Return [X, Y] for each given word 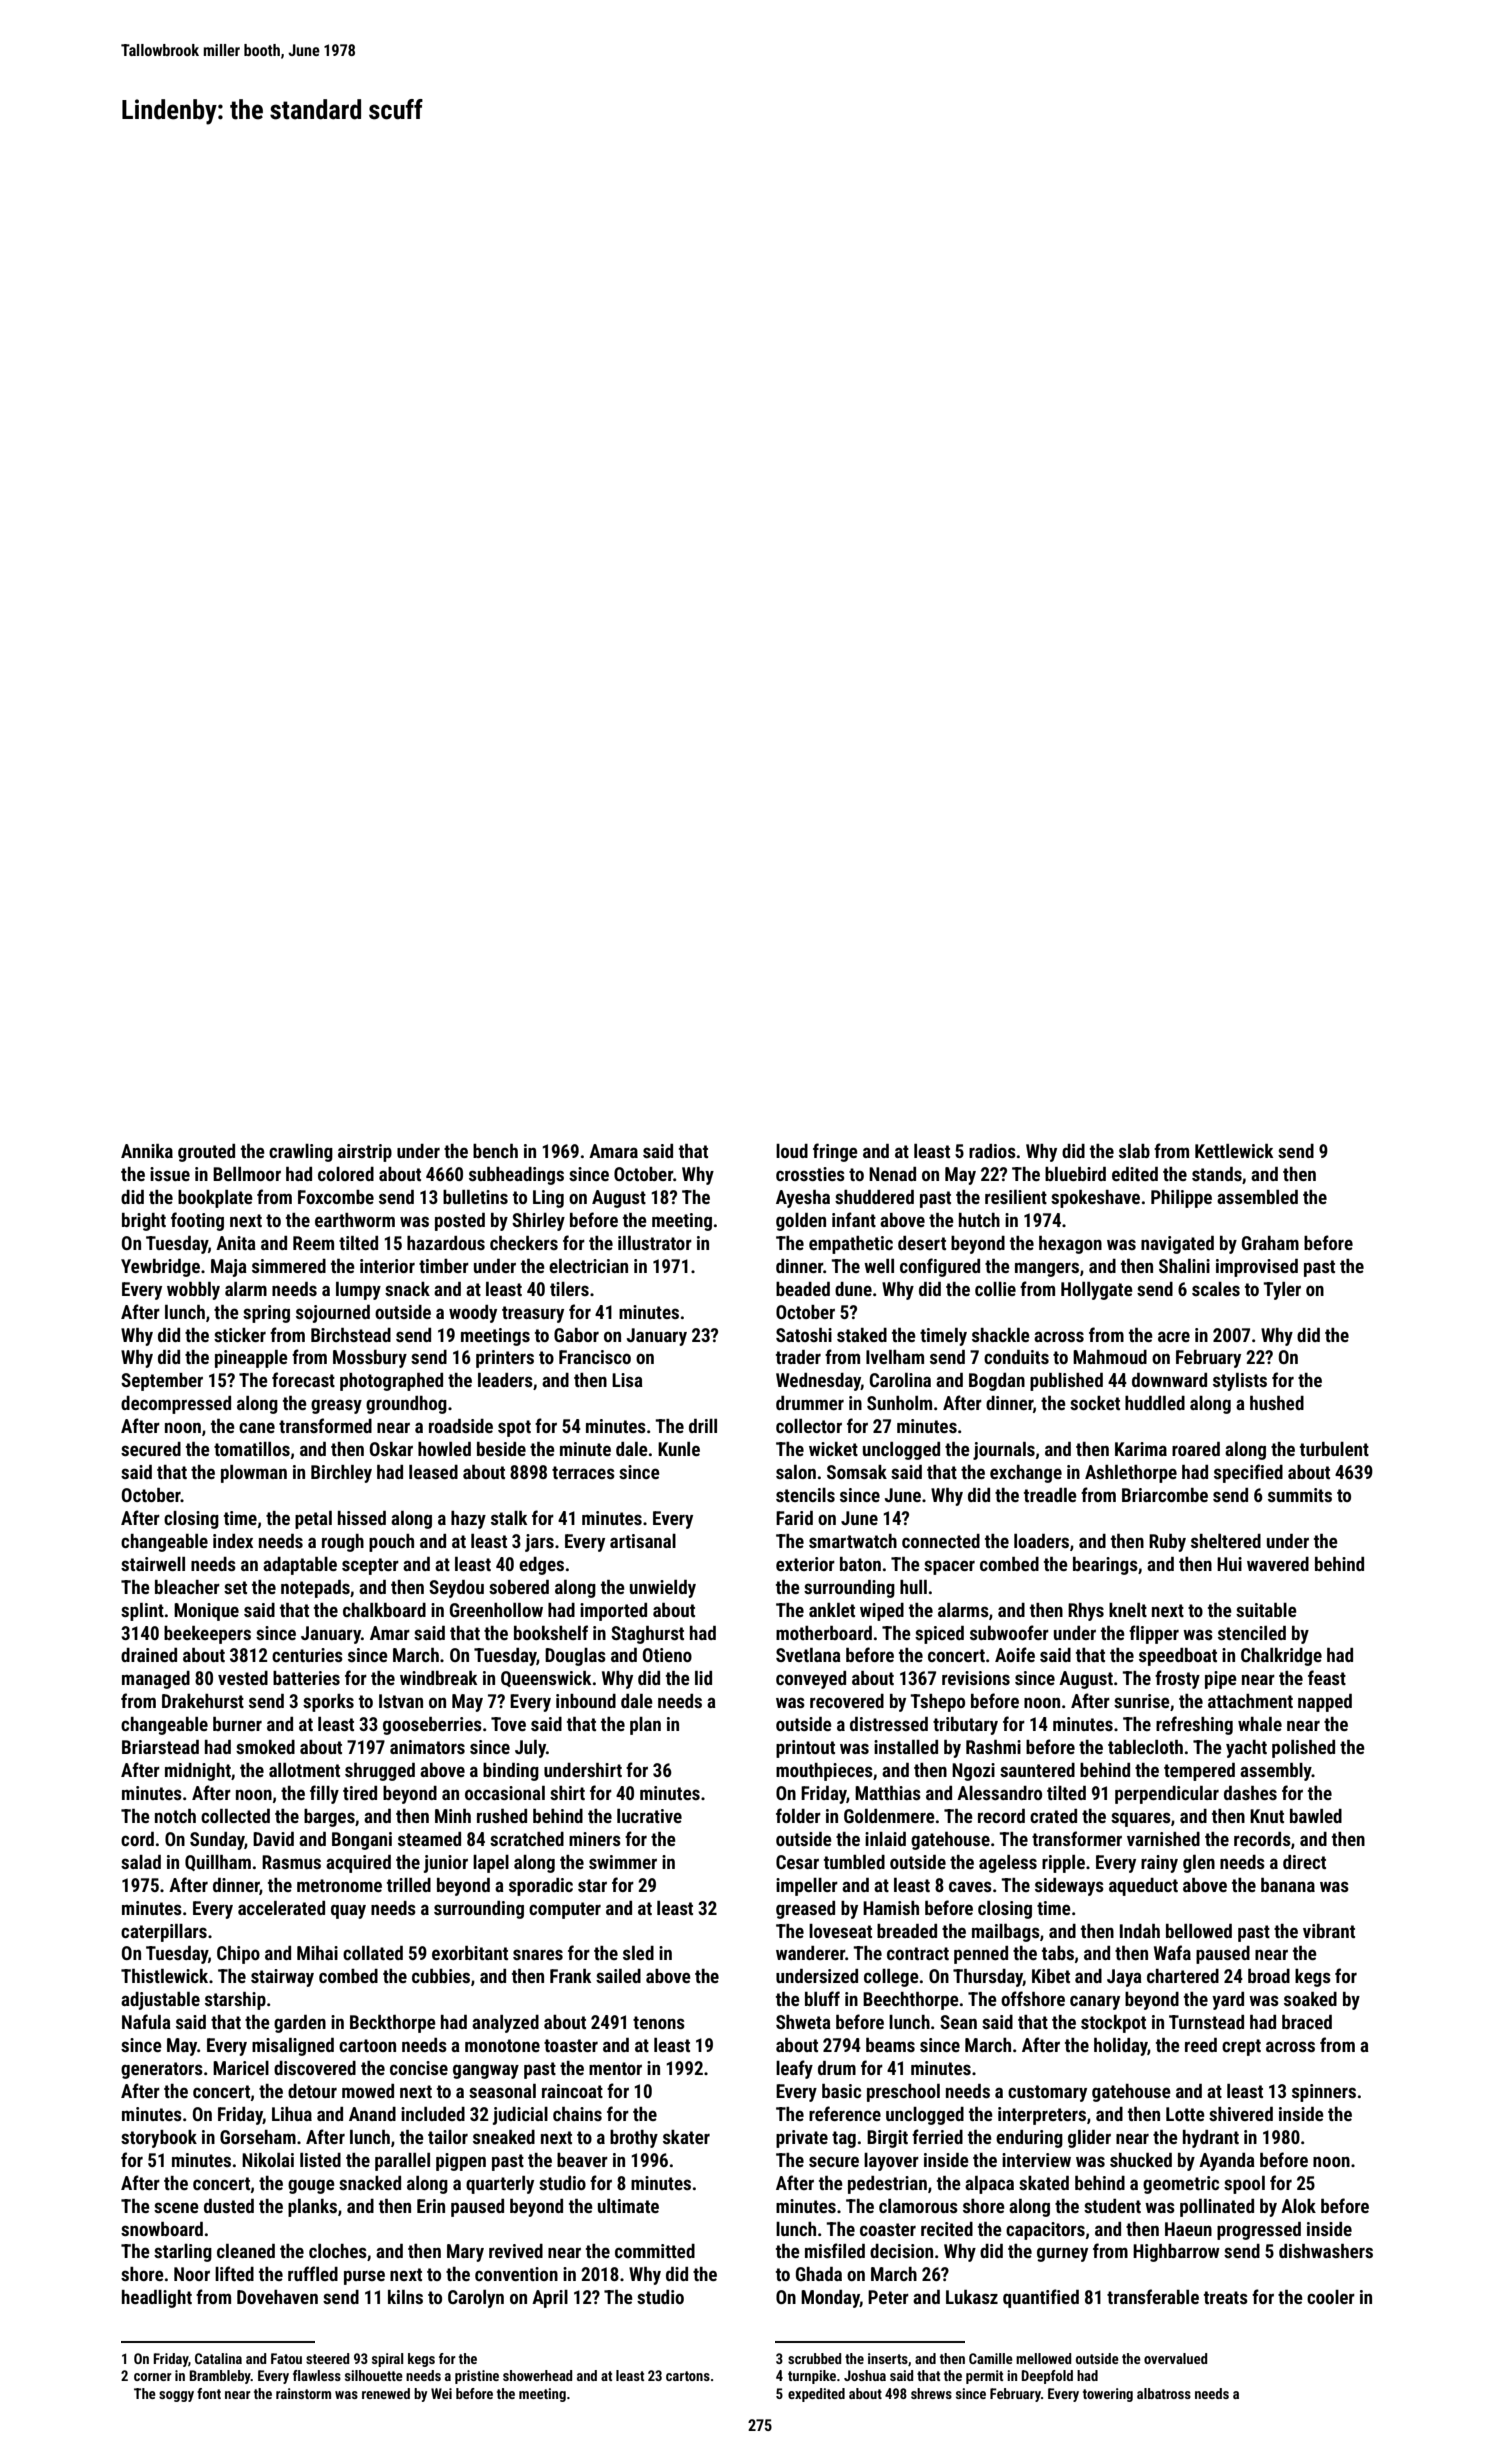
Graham [1270, 1243]
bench [495, 1151]
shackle [1001, 1335]
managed [156, 1680]
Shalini [1184, 1266]
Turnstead [1206, 2022]
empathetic [851, 1245]
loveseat [840, 1931]
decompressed [176, 1405]
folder [798, 1815]
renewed [386, 2393]
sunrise [1142, 1701]
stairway [282, 1978]
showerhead [537, 2375]
